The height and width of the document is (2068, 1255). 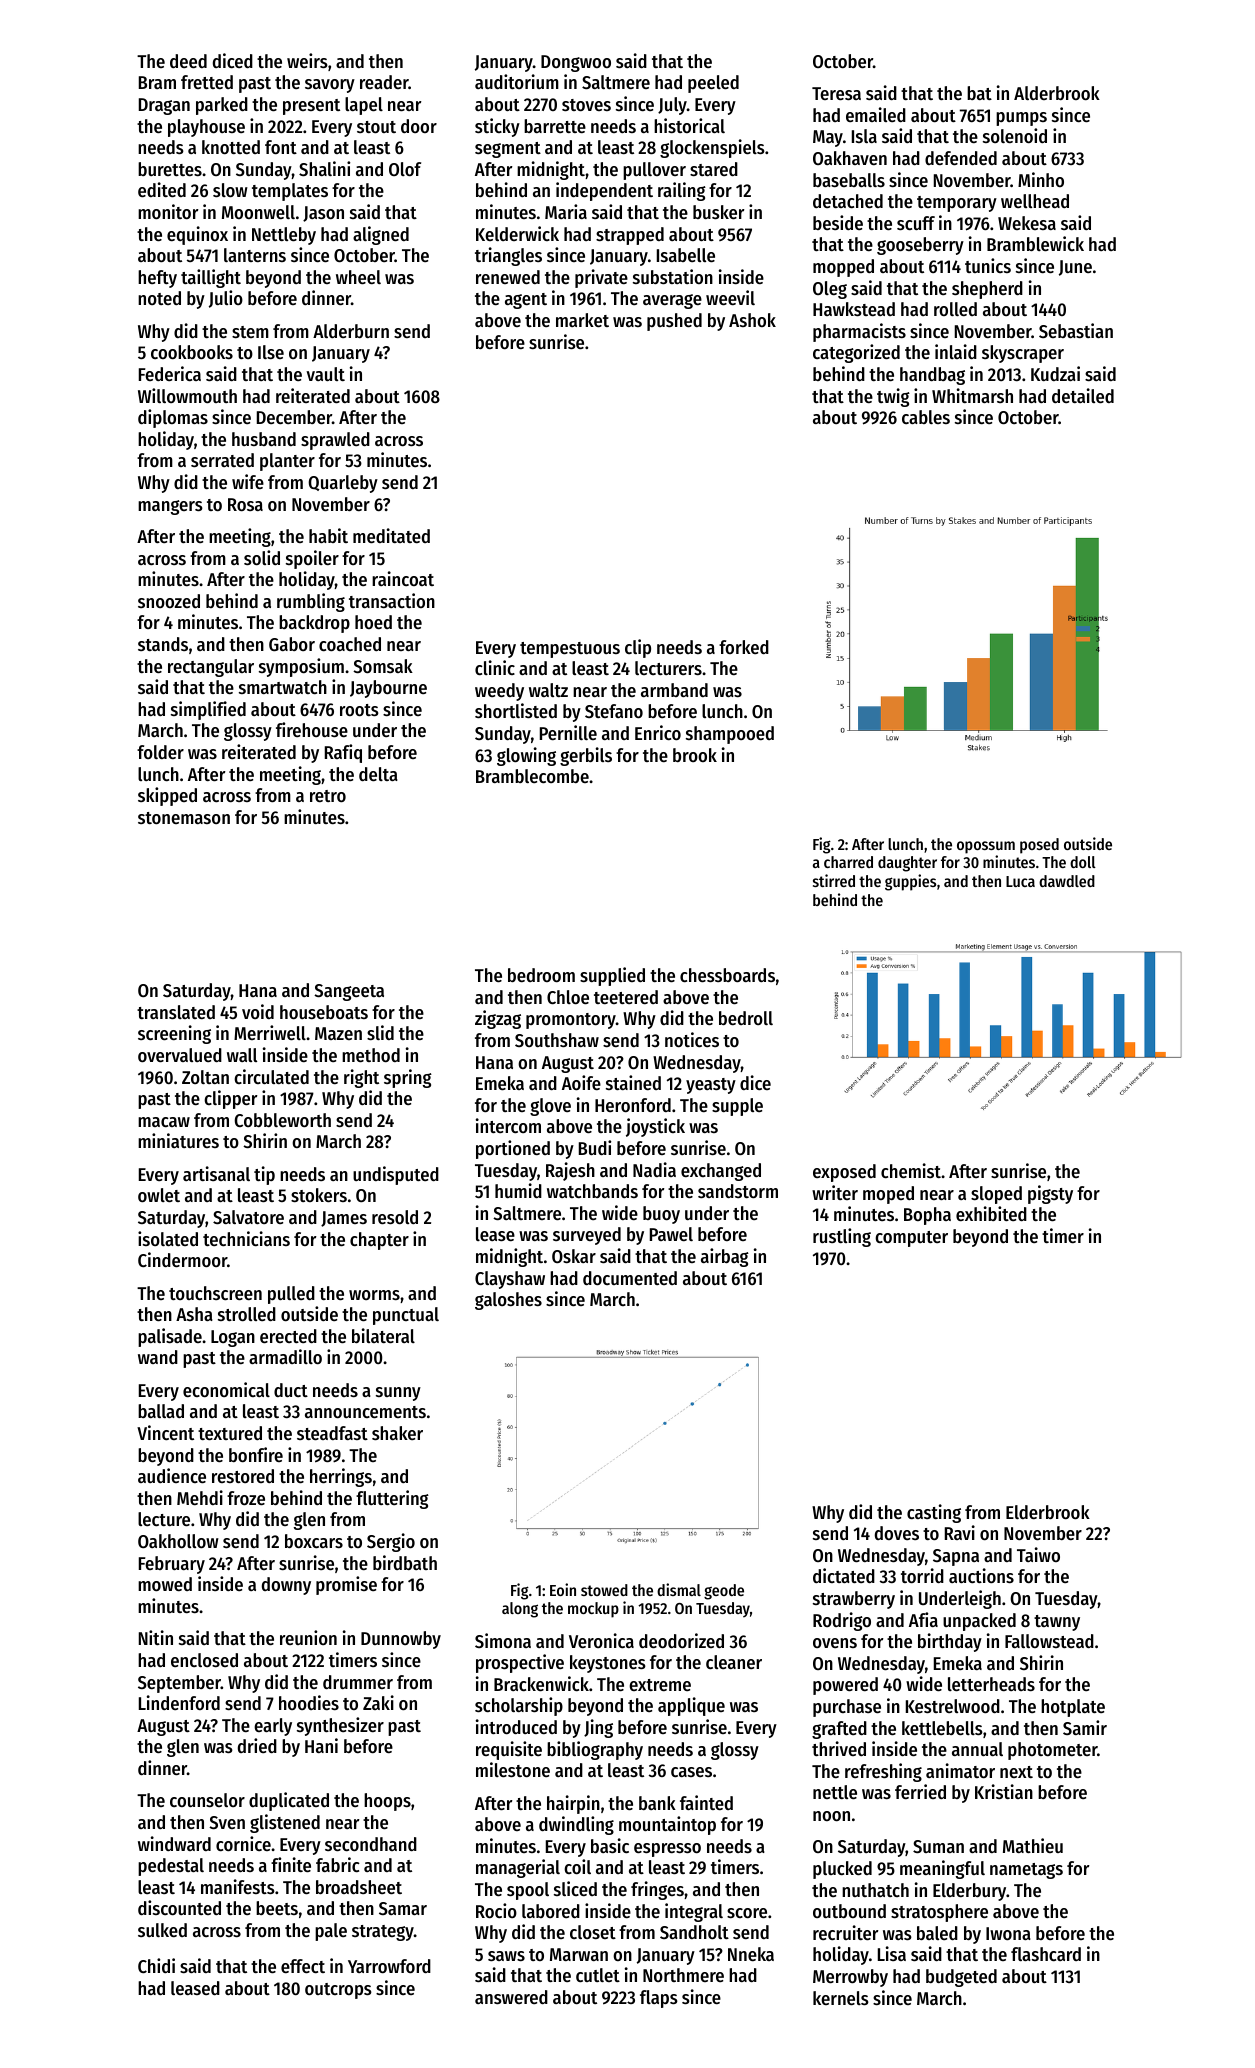 I want to click on outcrops, so click(x=338, y=1991).
